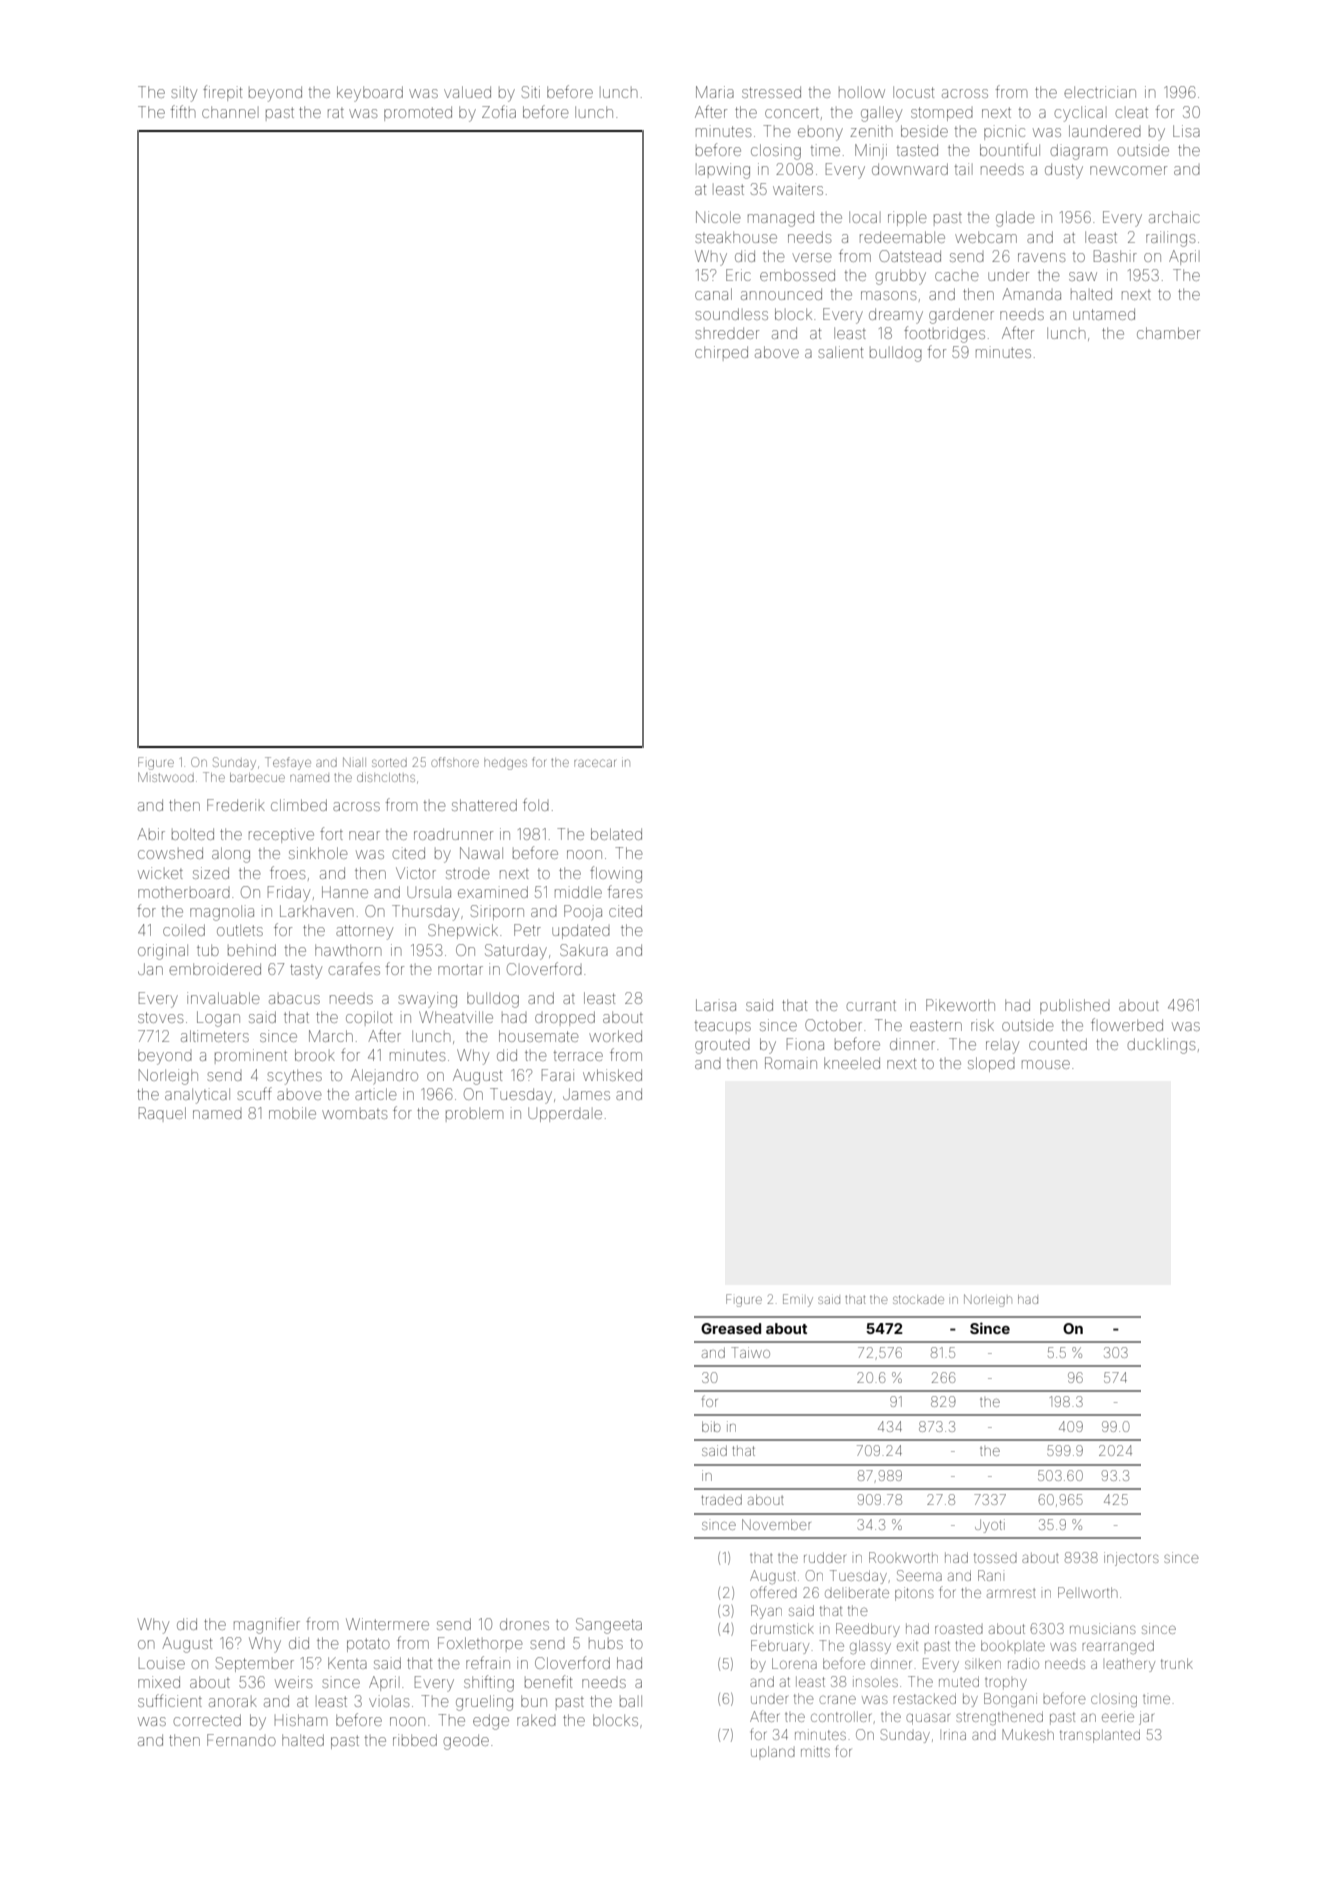 The image size is (1338, 1893). What do you see at coordinates (595, 763) in the page?
I see `racecar` at bounding box center [595, 763].
